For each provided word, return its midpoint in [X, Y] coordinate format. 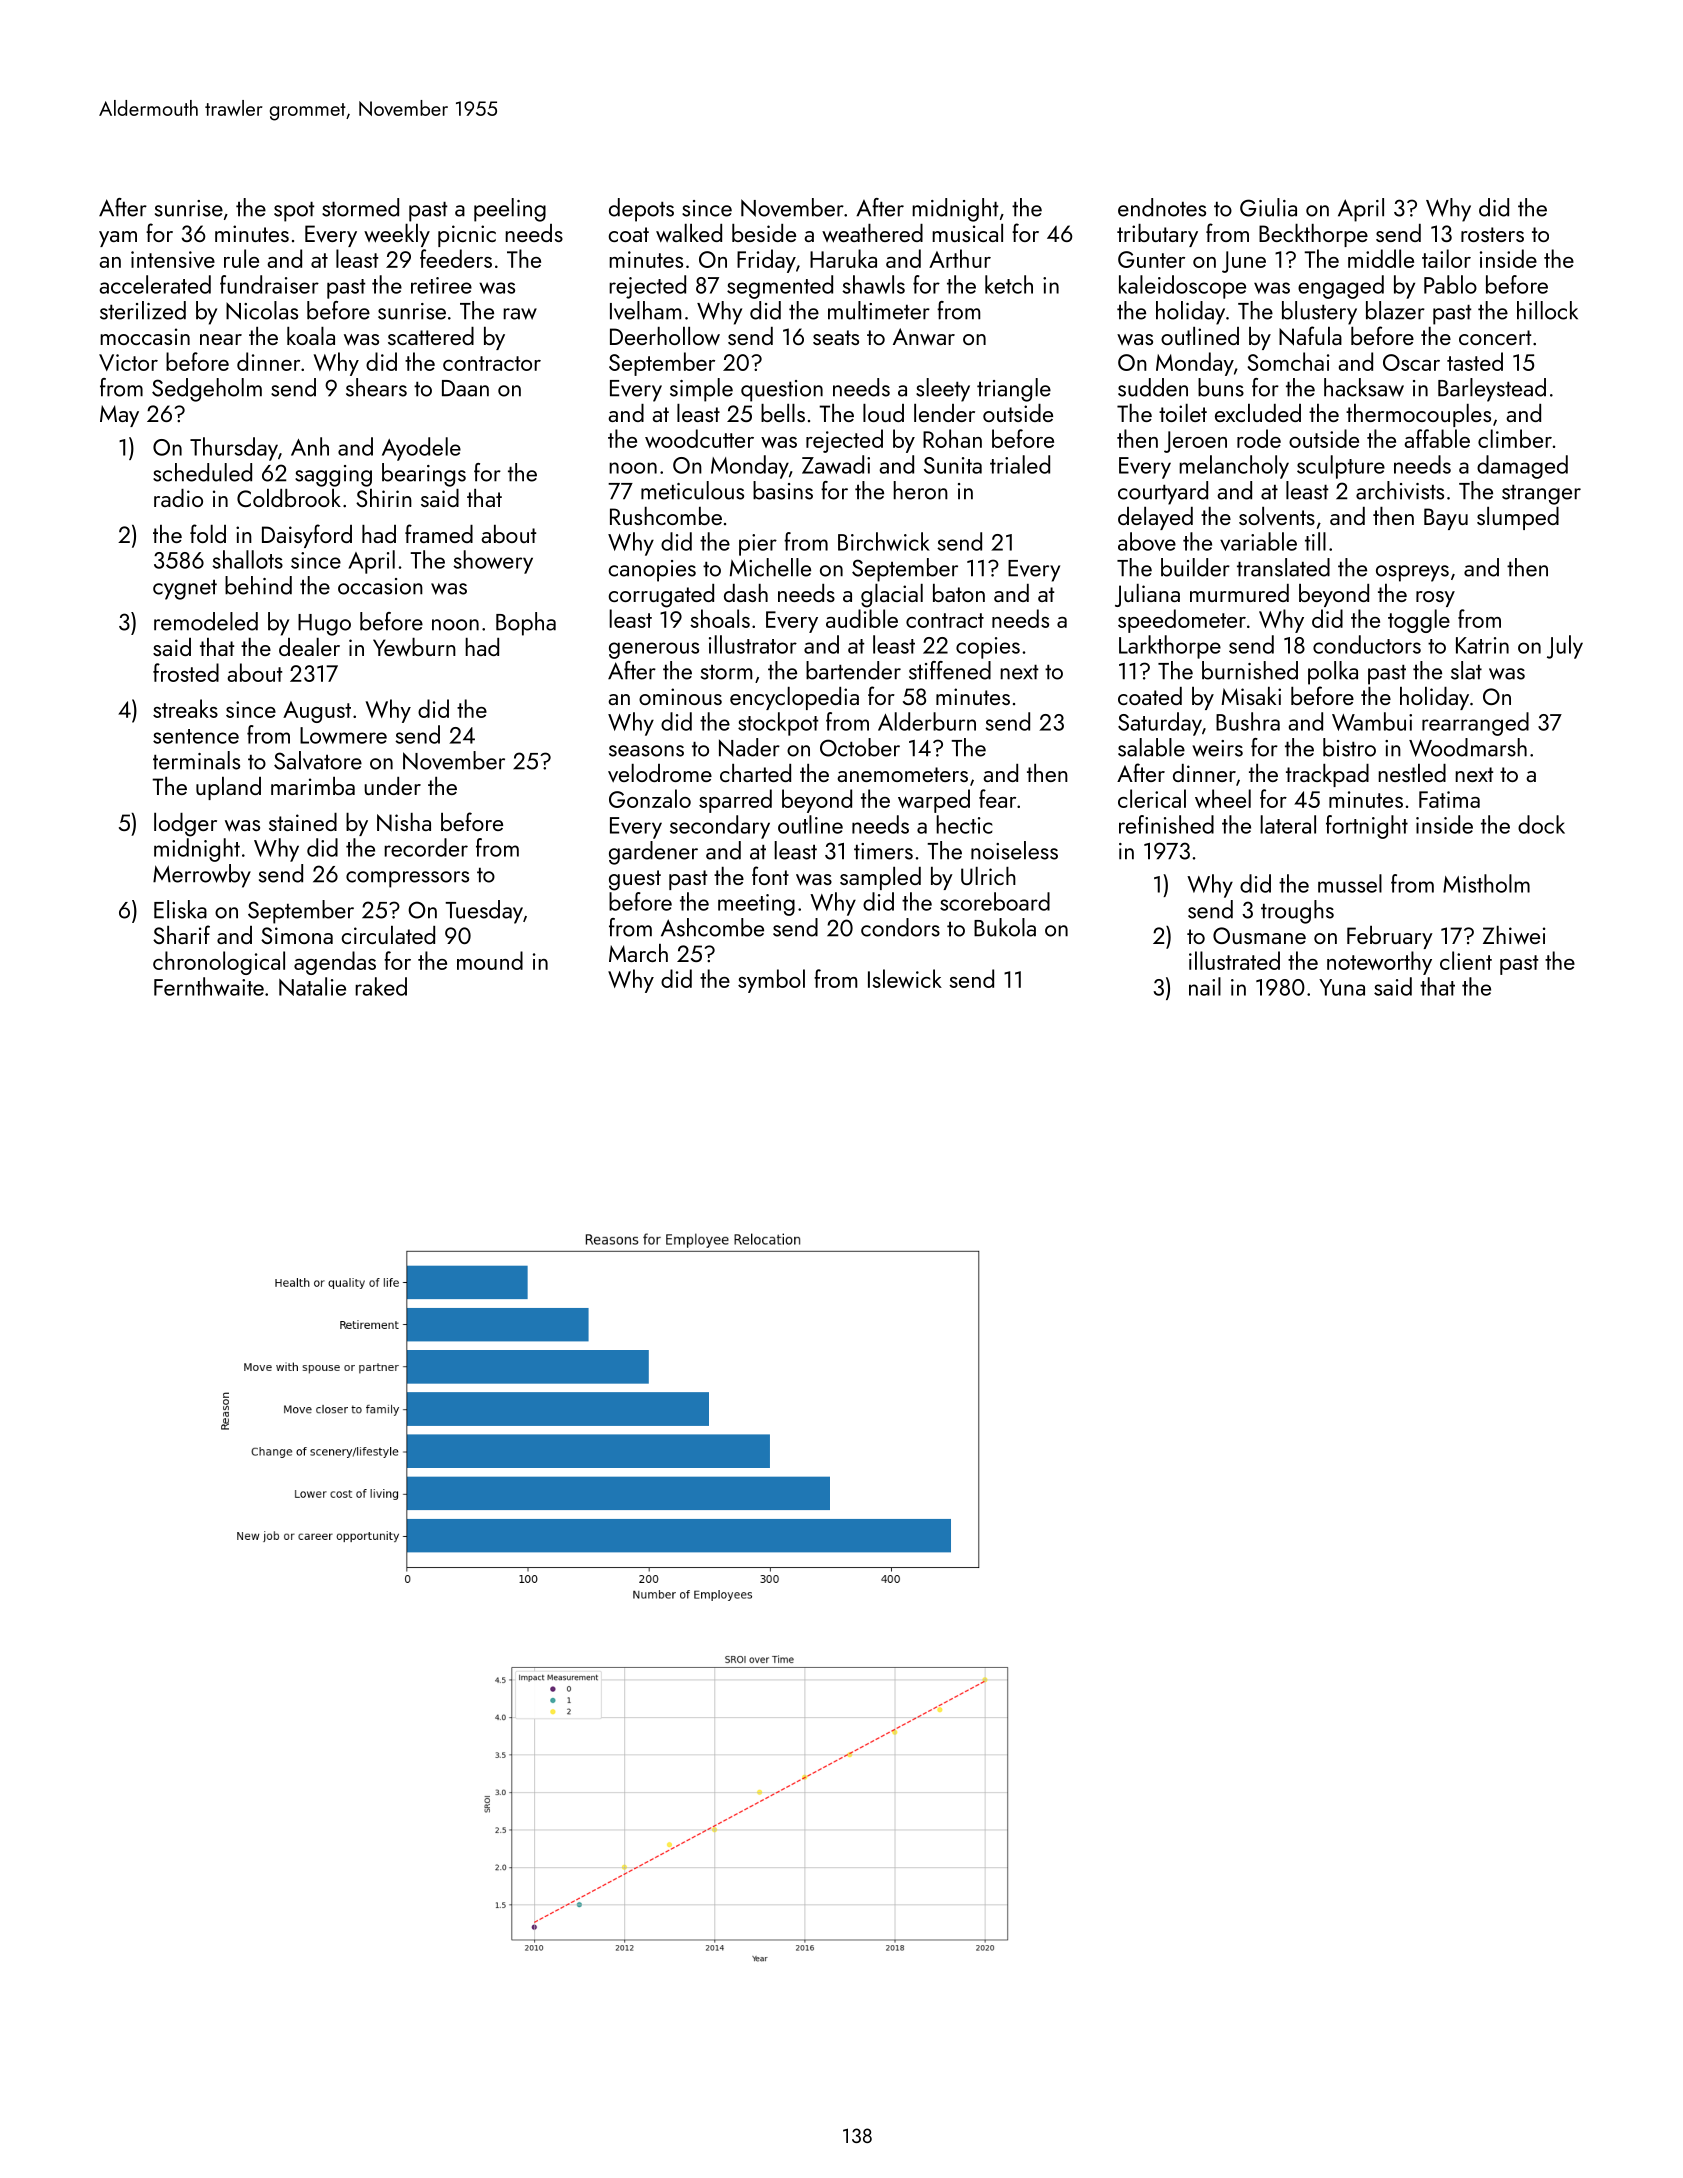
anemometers [902, 774]
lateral [1288, 824]
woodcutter [699, 438]
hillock [1547, 310]
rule [241, 258]
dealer [309, 647]
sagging [333, 476]
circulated [388, 935]
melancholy [1234, 467]
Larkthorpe [1170, 647]
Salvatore [318, 760]
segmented [780, 287]
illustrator [753, 644]
